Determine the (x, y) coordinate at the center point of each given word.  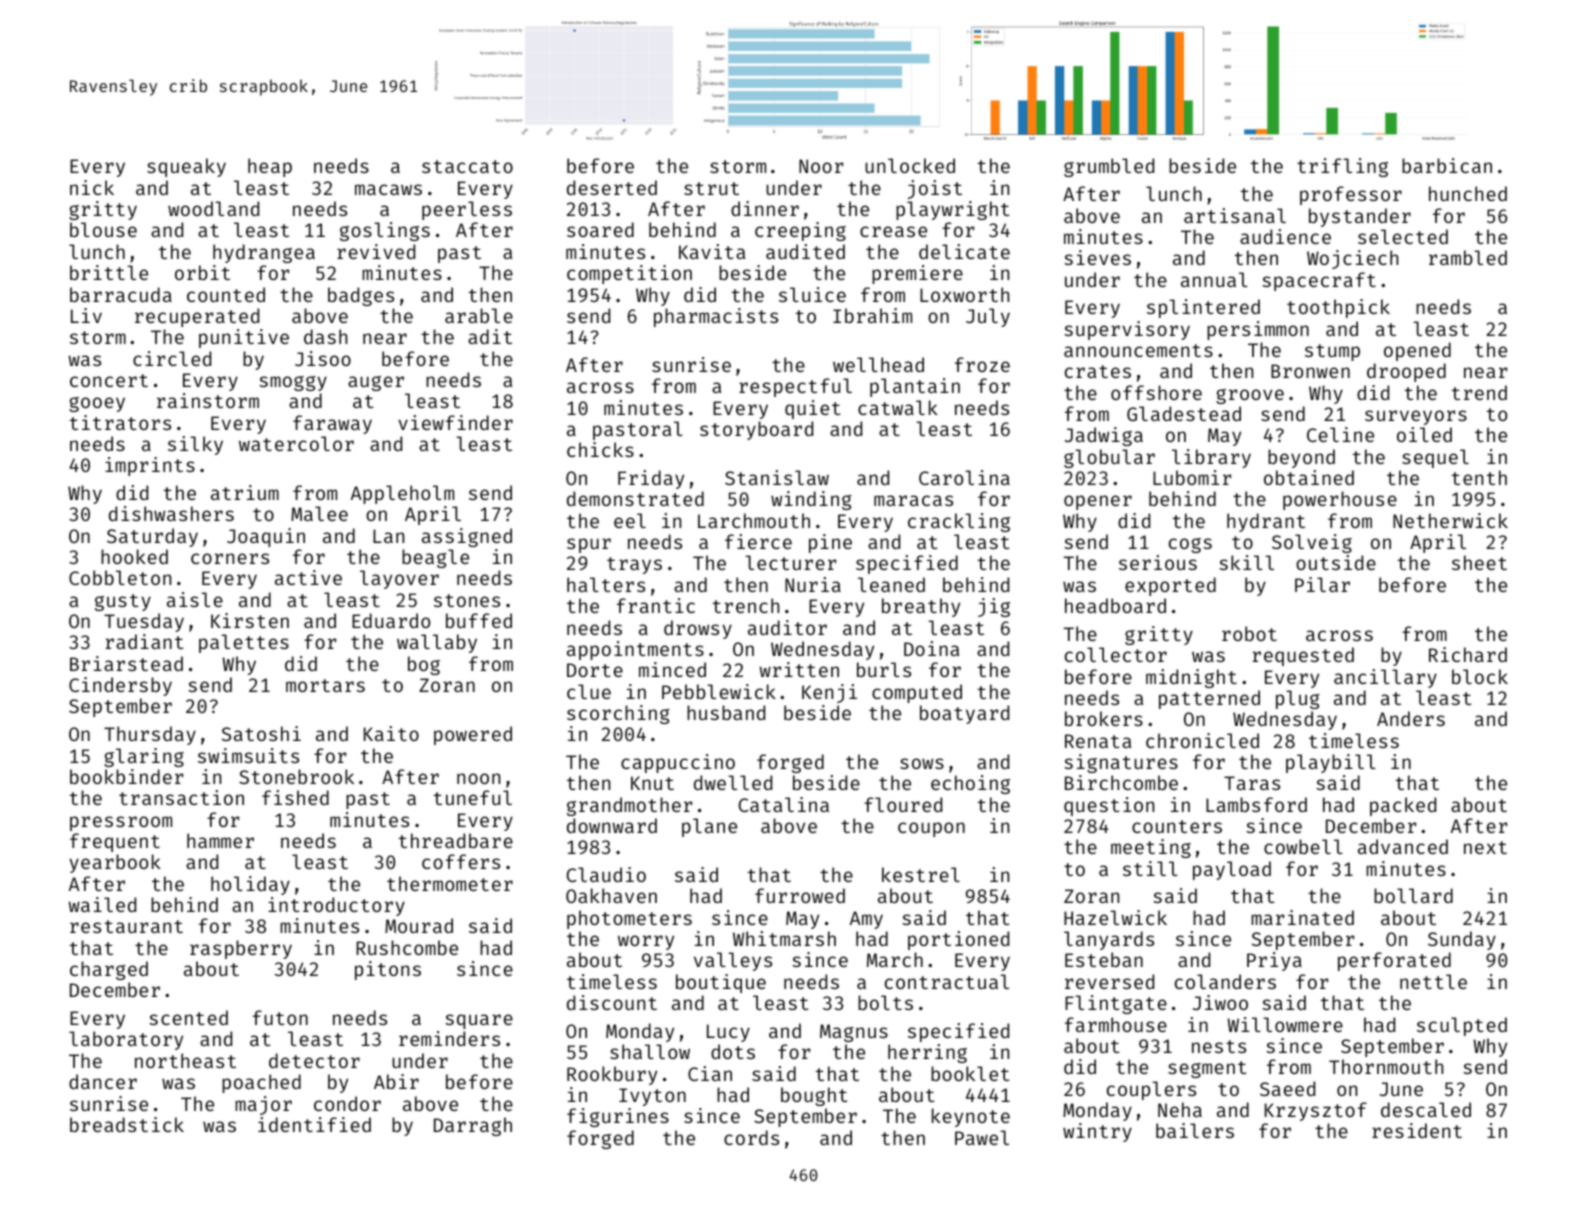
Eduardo (391, 620)
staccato (467, 166)
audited (805, 251)
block (1480, 676)
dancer (103, 1081)
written (799, 669)
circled (172, 358)
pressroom (121, 823)
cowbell (1303, 846)
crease (893, 231)
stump (1332, 352)
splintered (1203, 308)
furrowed (800, 895)
